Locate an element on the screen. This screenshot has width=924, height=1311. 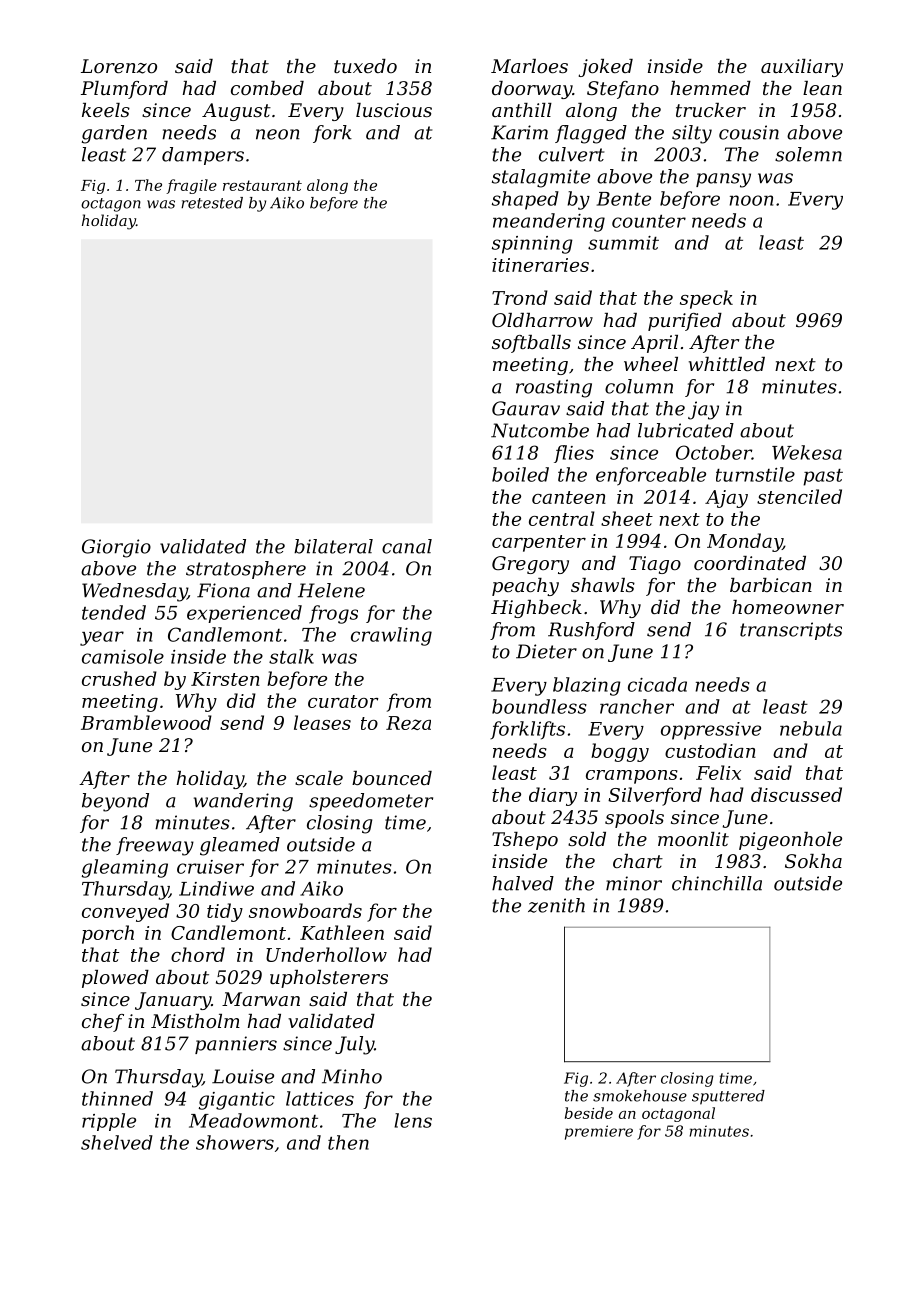
bilateral is located at coordinates (333, 546).
